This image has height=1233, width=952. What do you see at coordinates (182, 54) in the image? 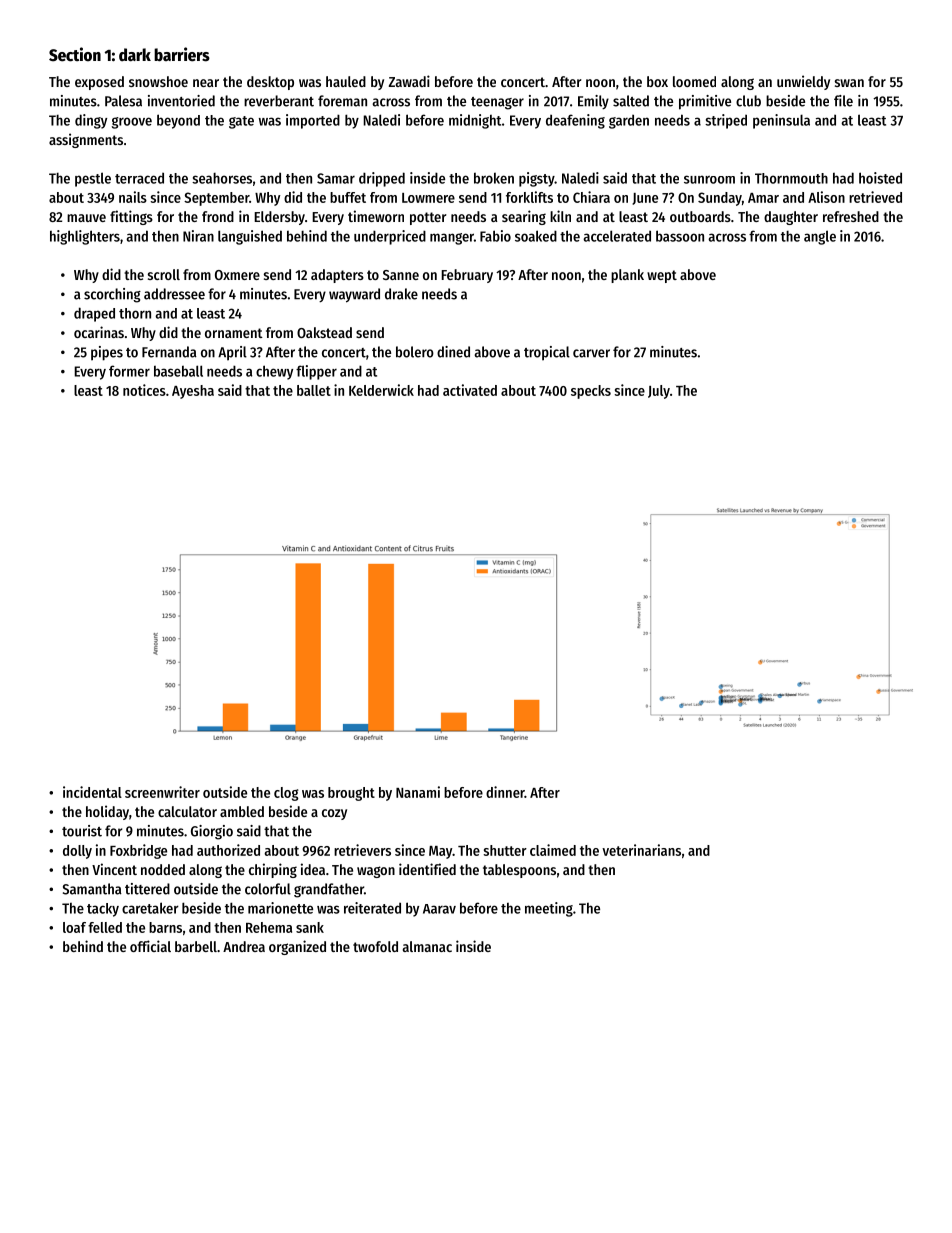
I see `barriers` at bounding box center [182, 54].
